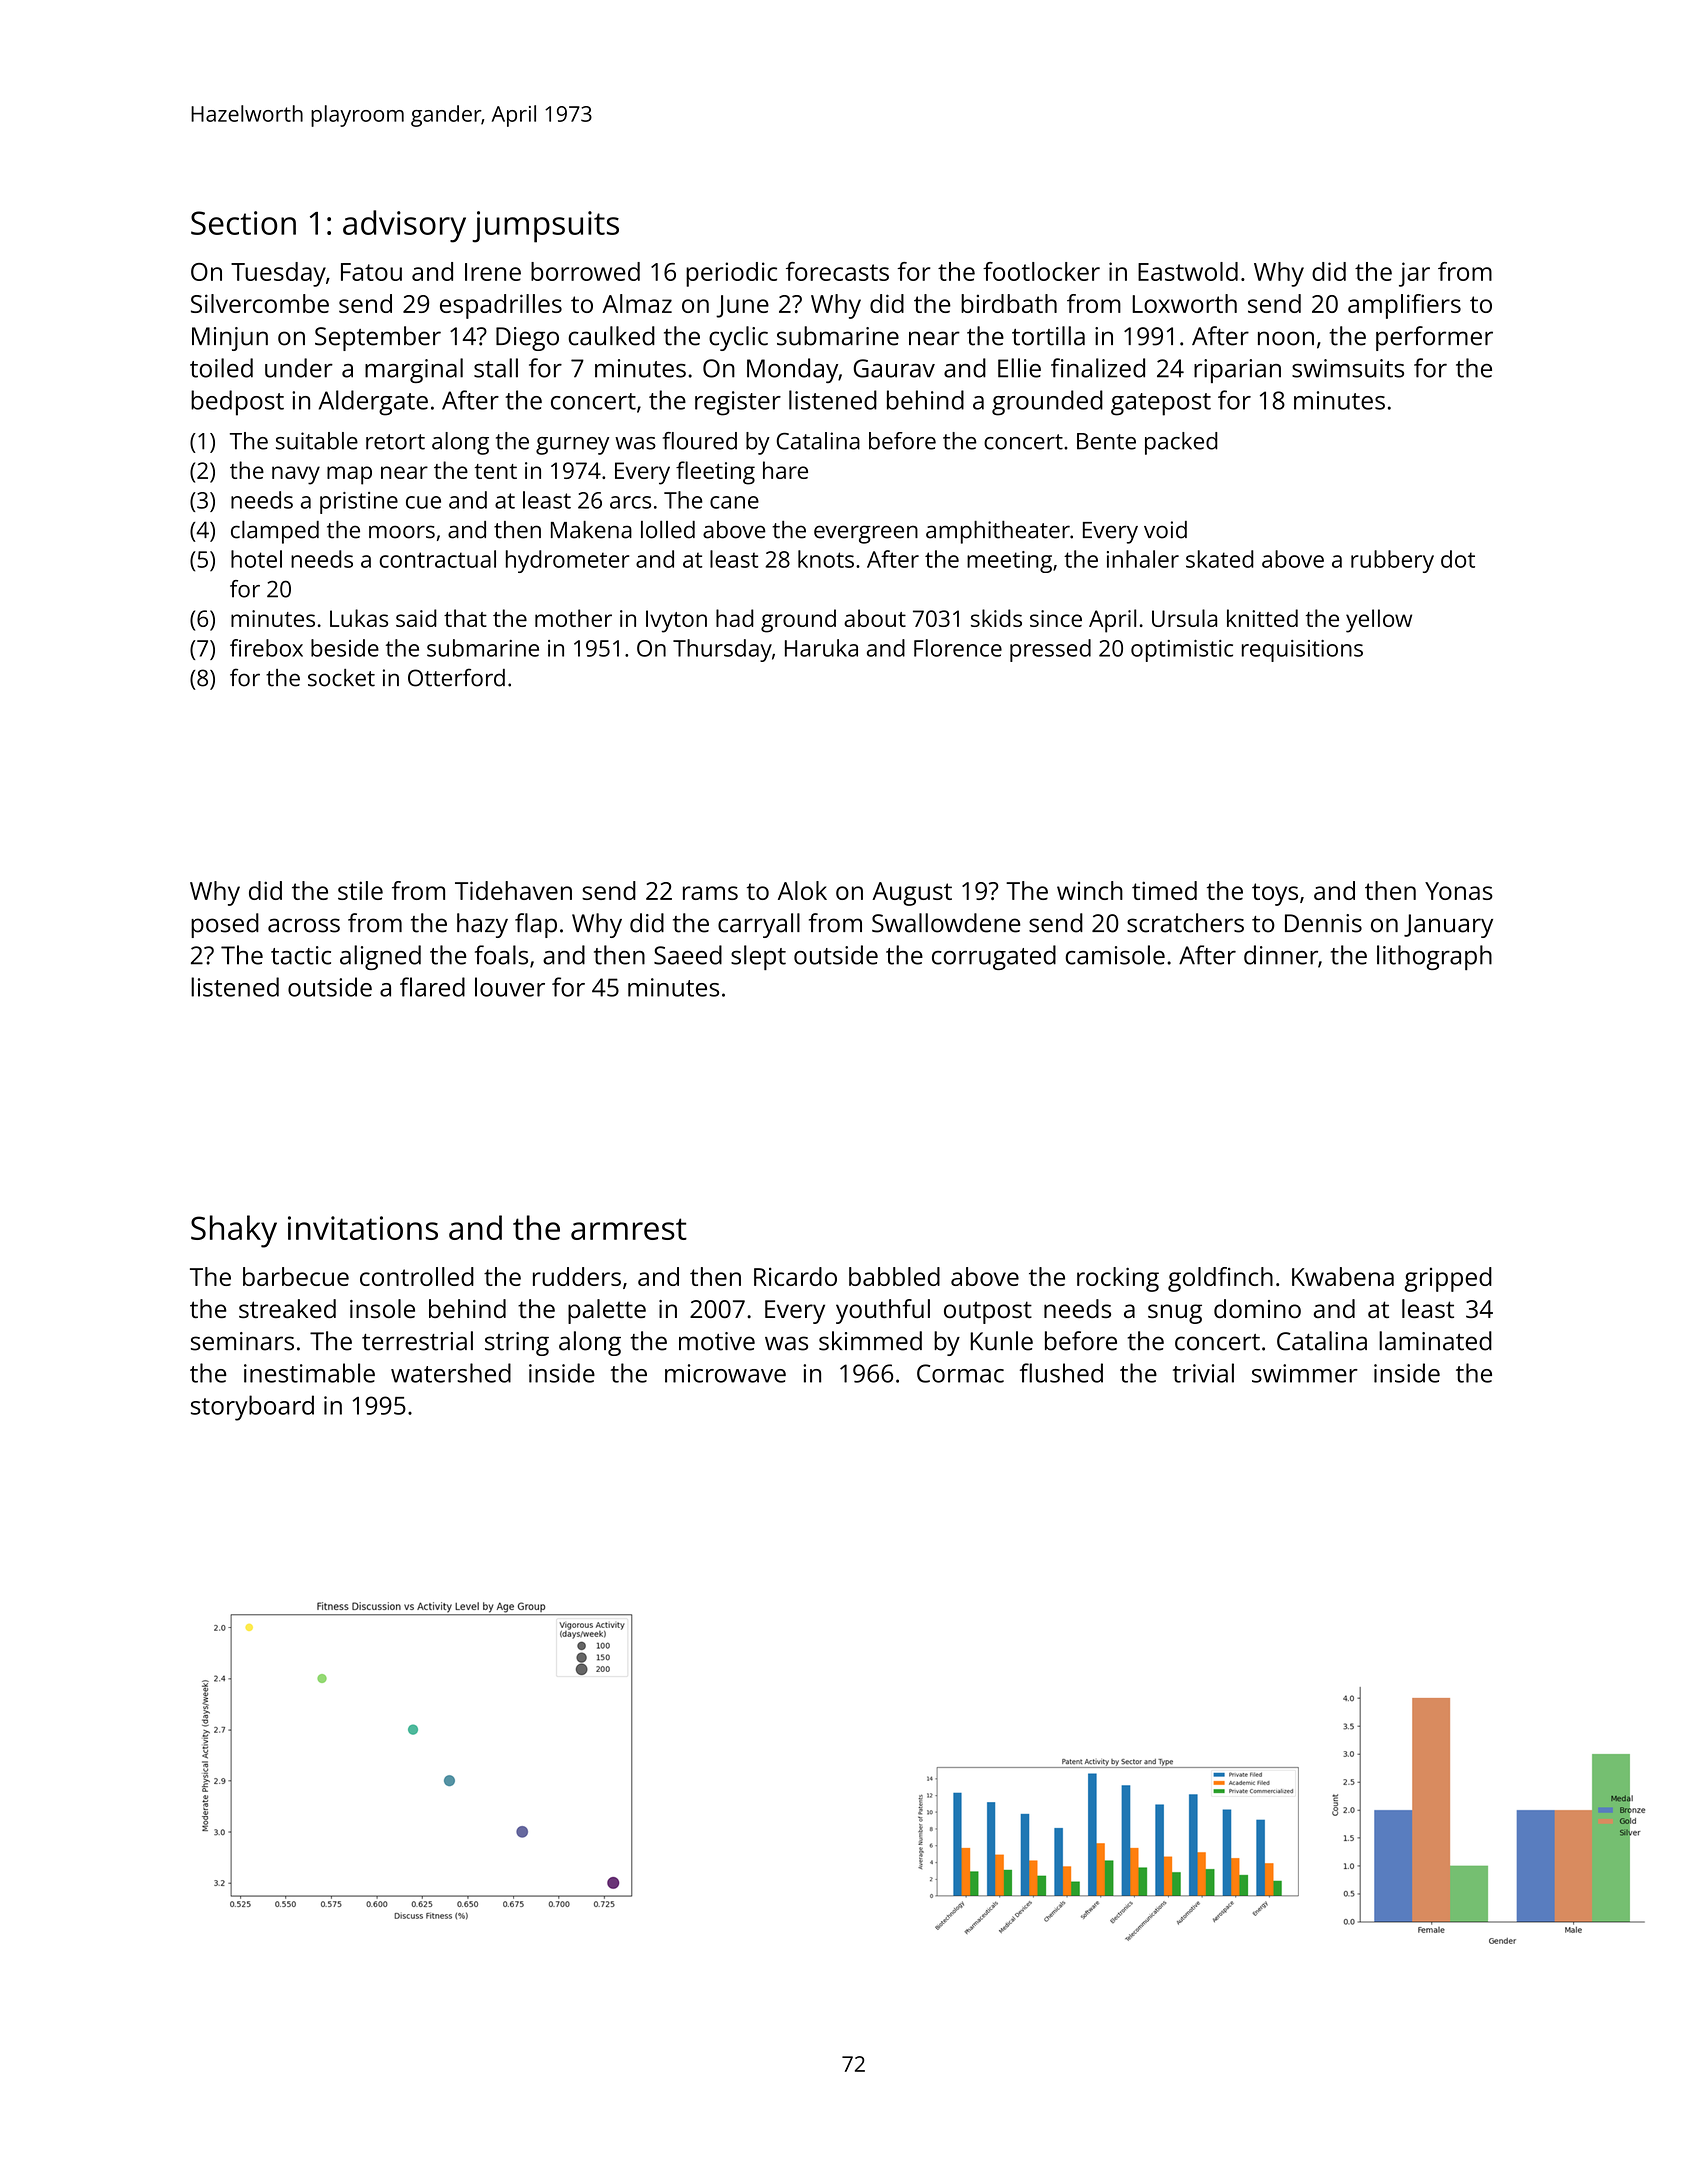 The width and height of the image is (1683, 2178). What do you see at coordinates (234, 1231) in the image?
I see `Shaky` at bounding box center [234, 1231].
